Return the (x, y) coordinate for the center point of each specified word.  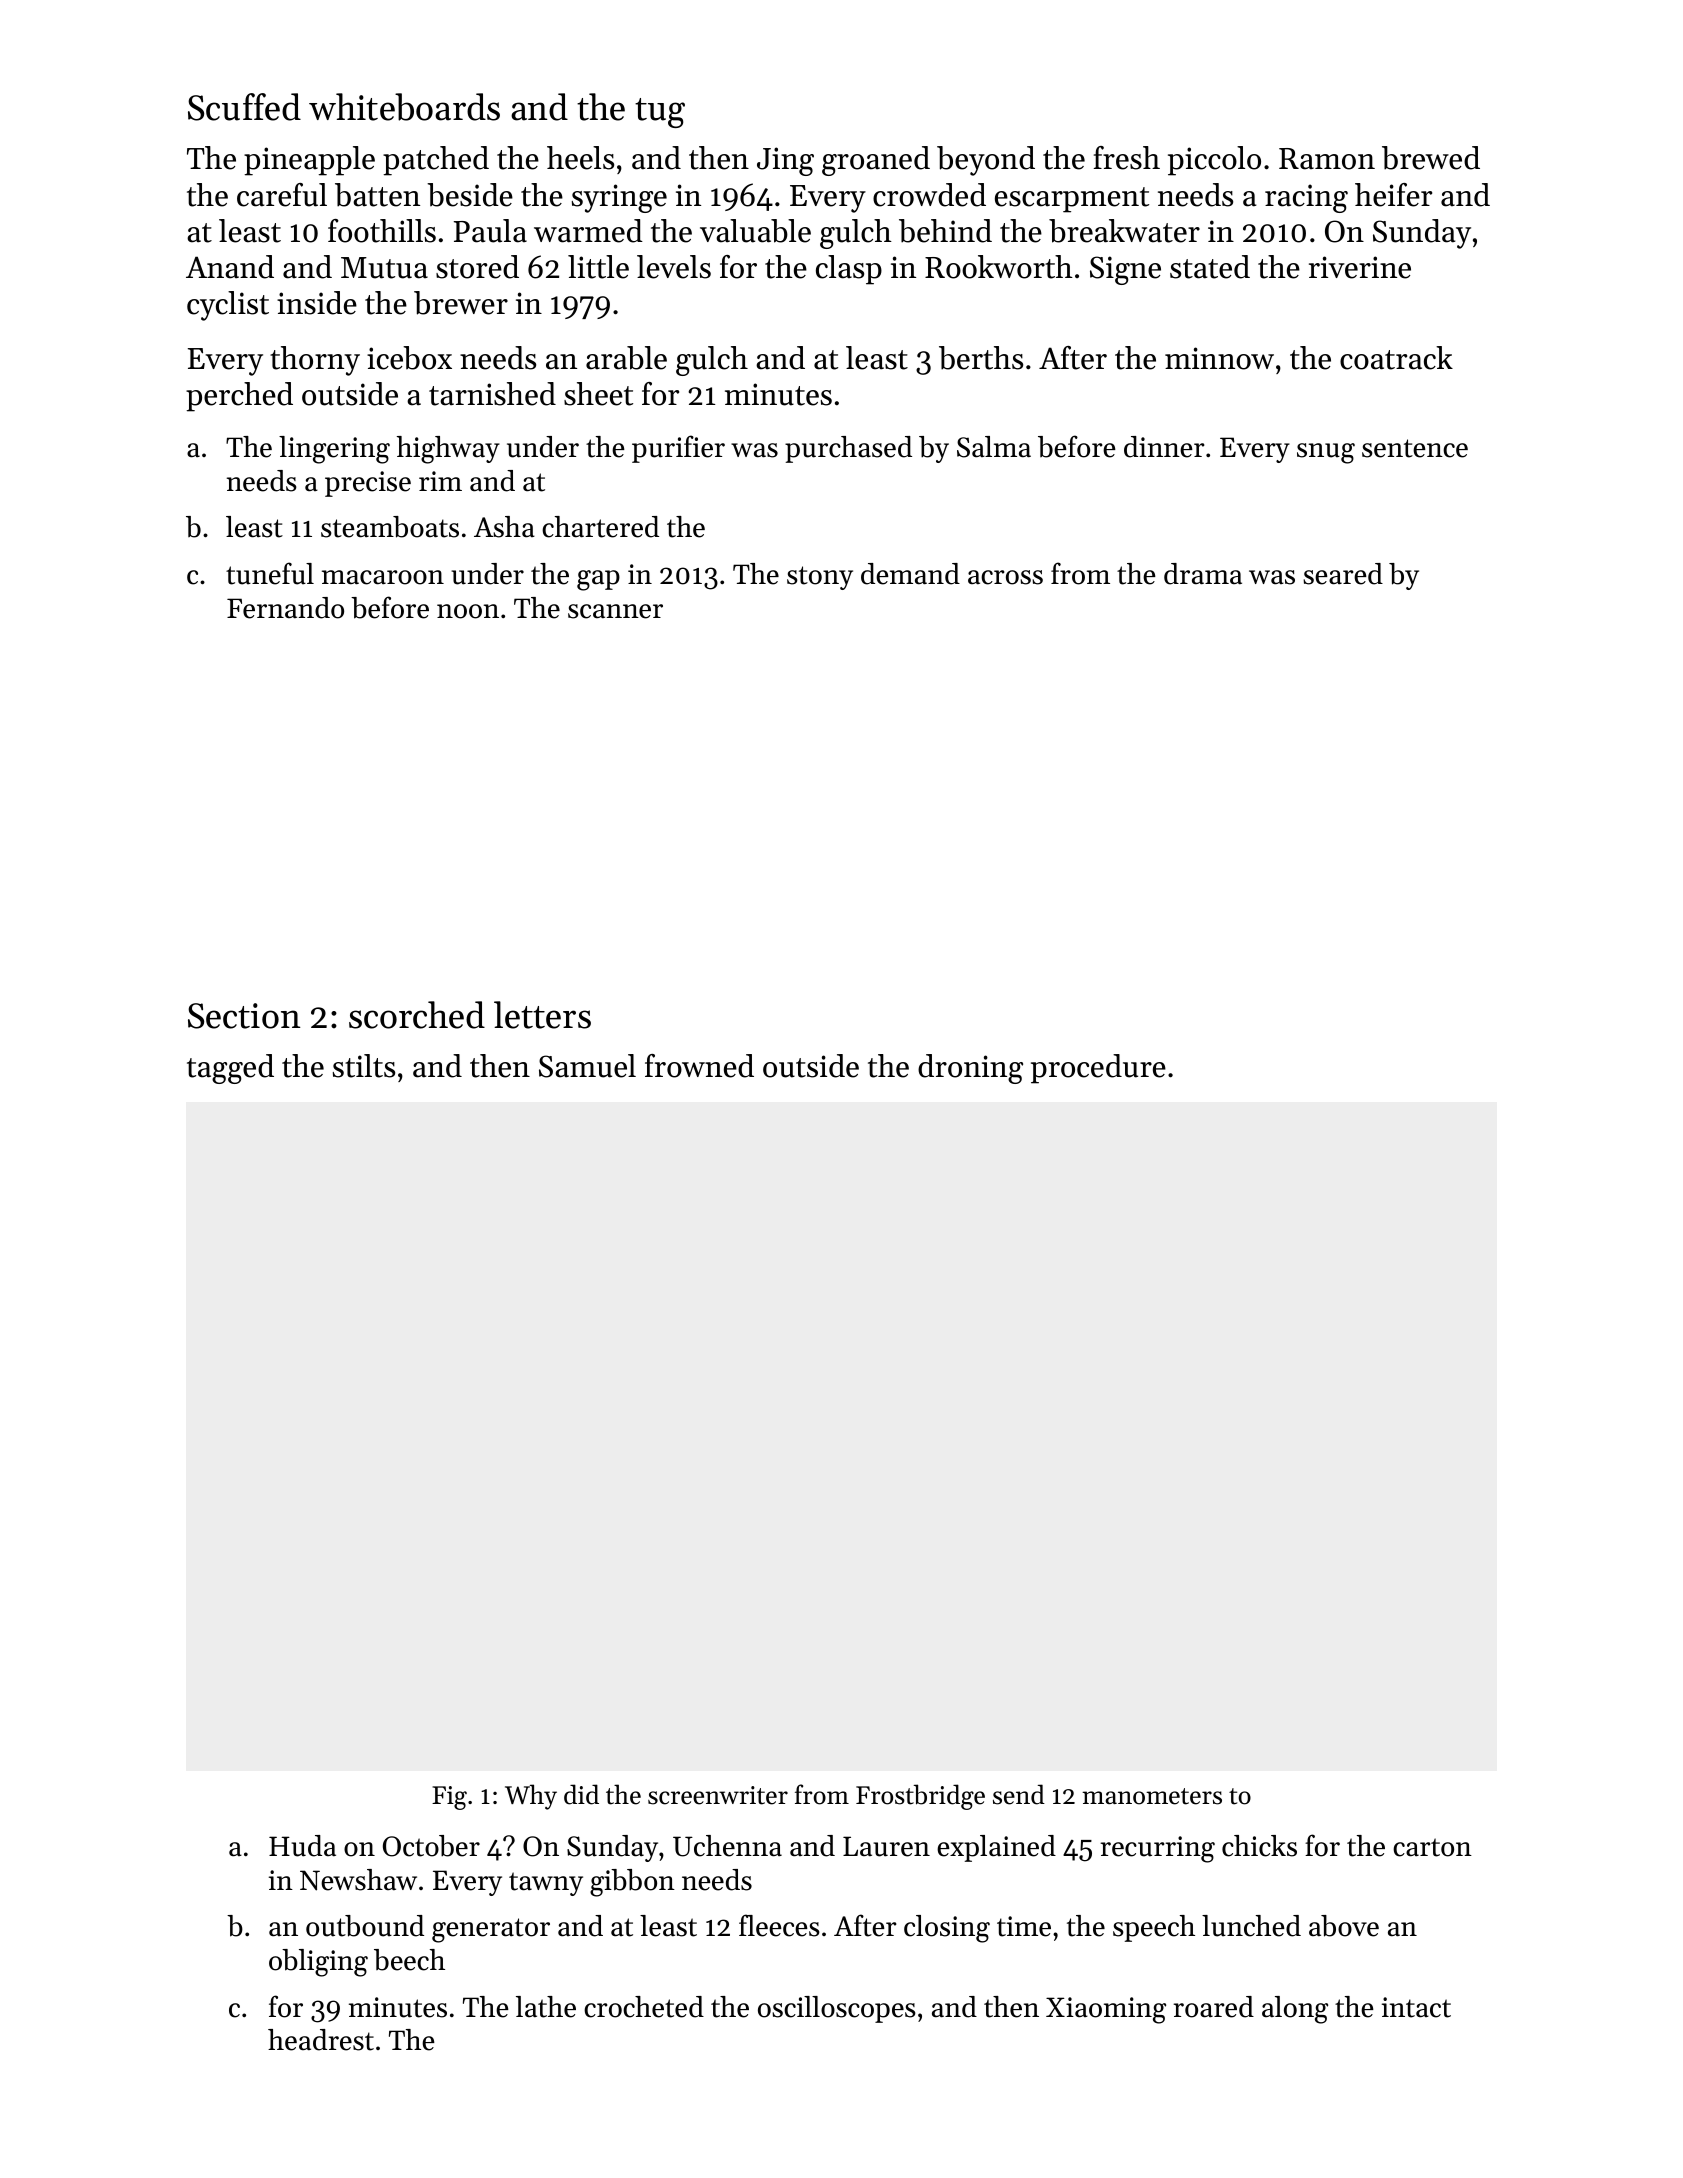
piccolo (1214, 161)
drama (1203, 574)
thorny (315, 361)
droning (970, 1069)
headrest (321, 2040)
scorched (417, 1015)
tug (660, 113)
